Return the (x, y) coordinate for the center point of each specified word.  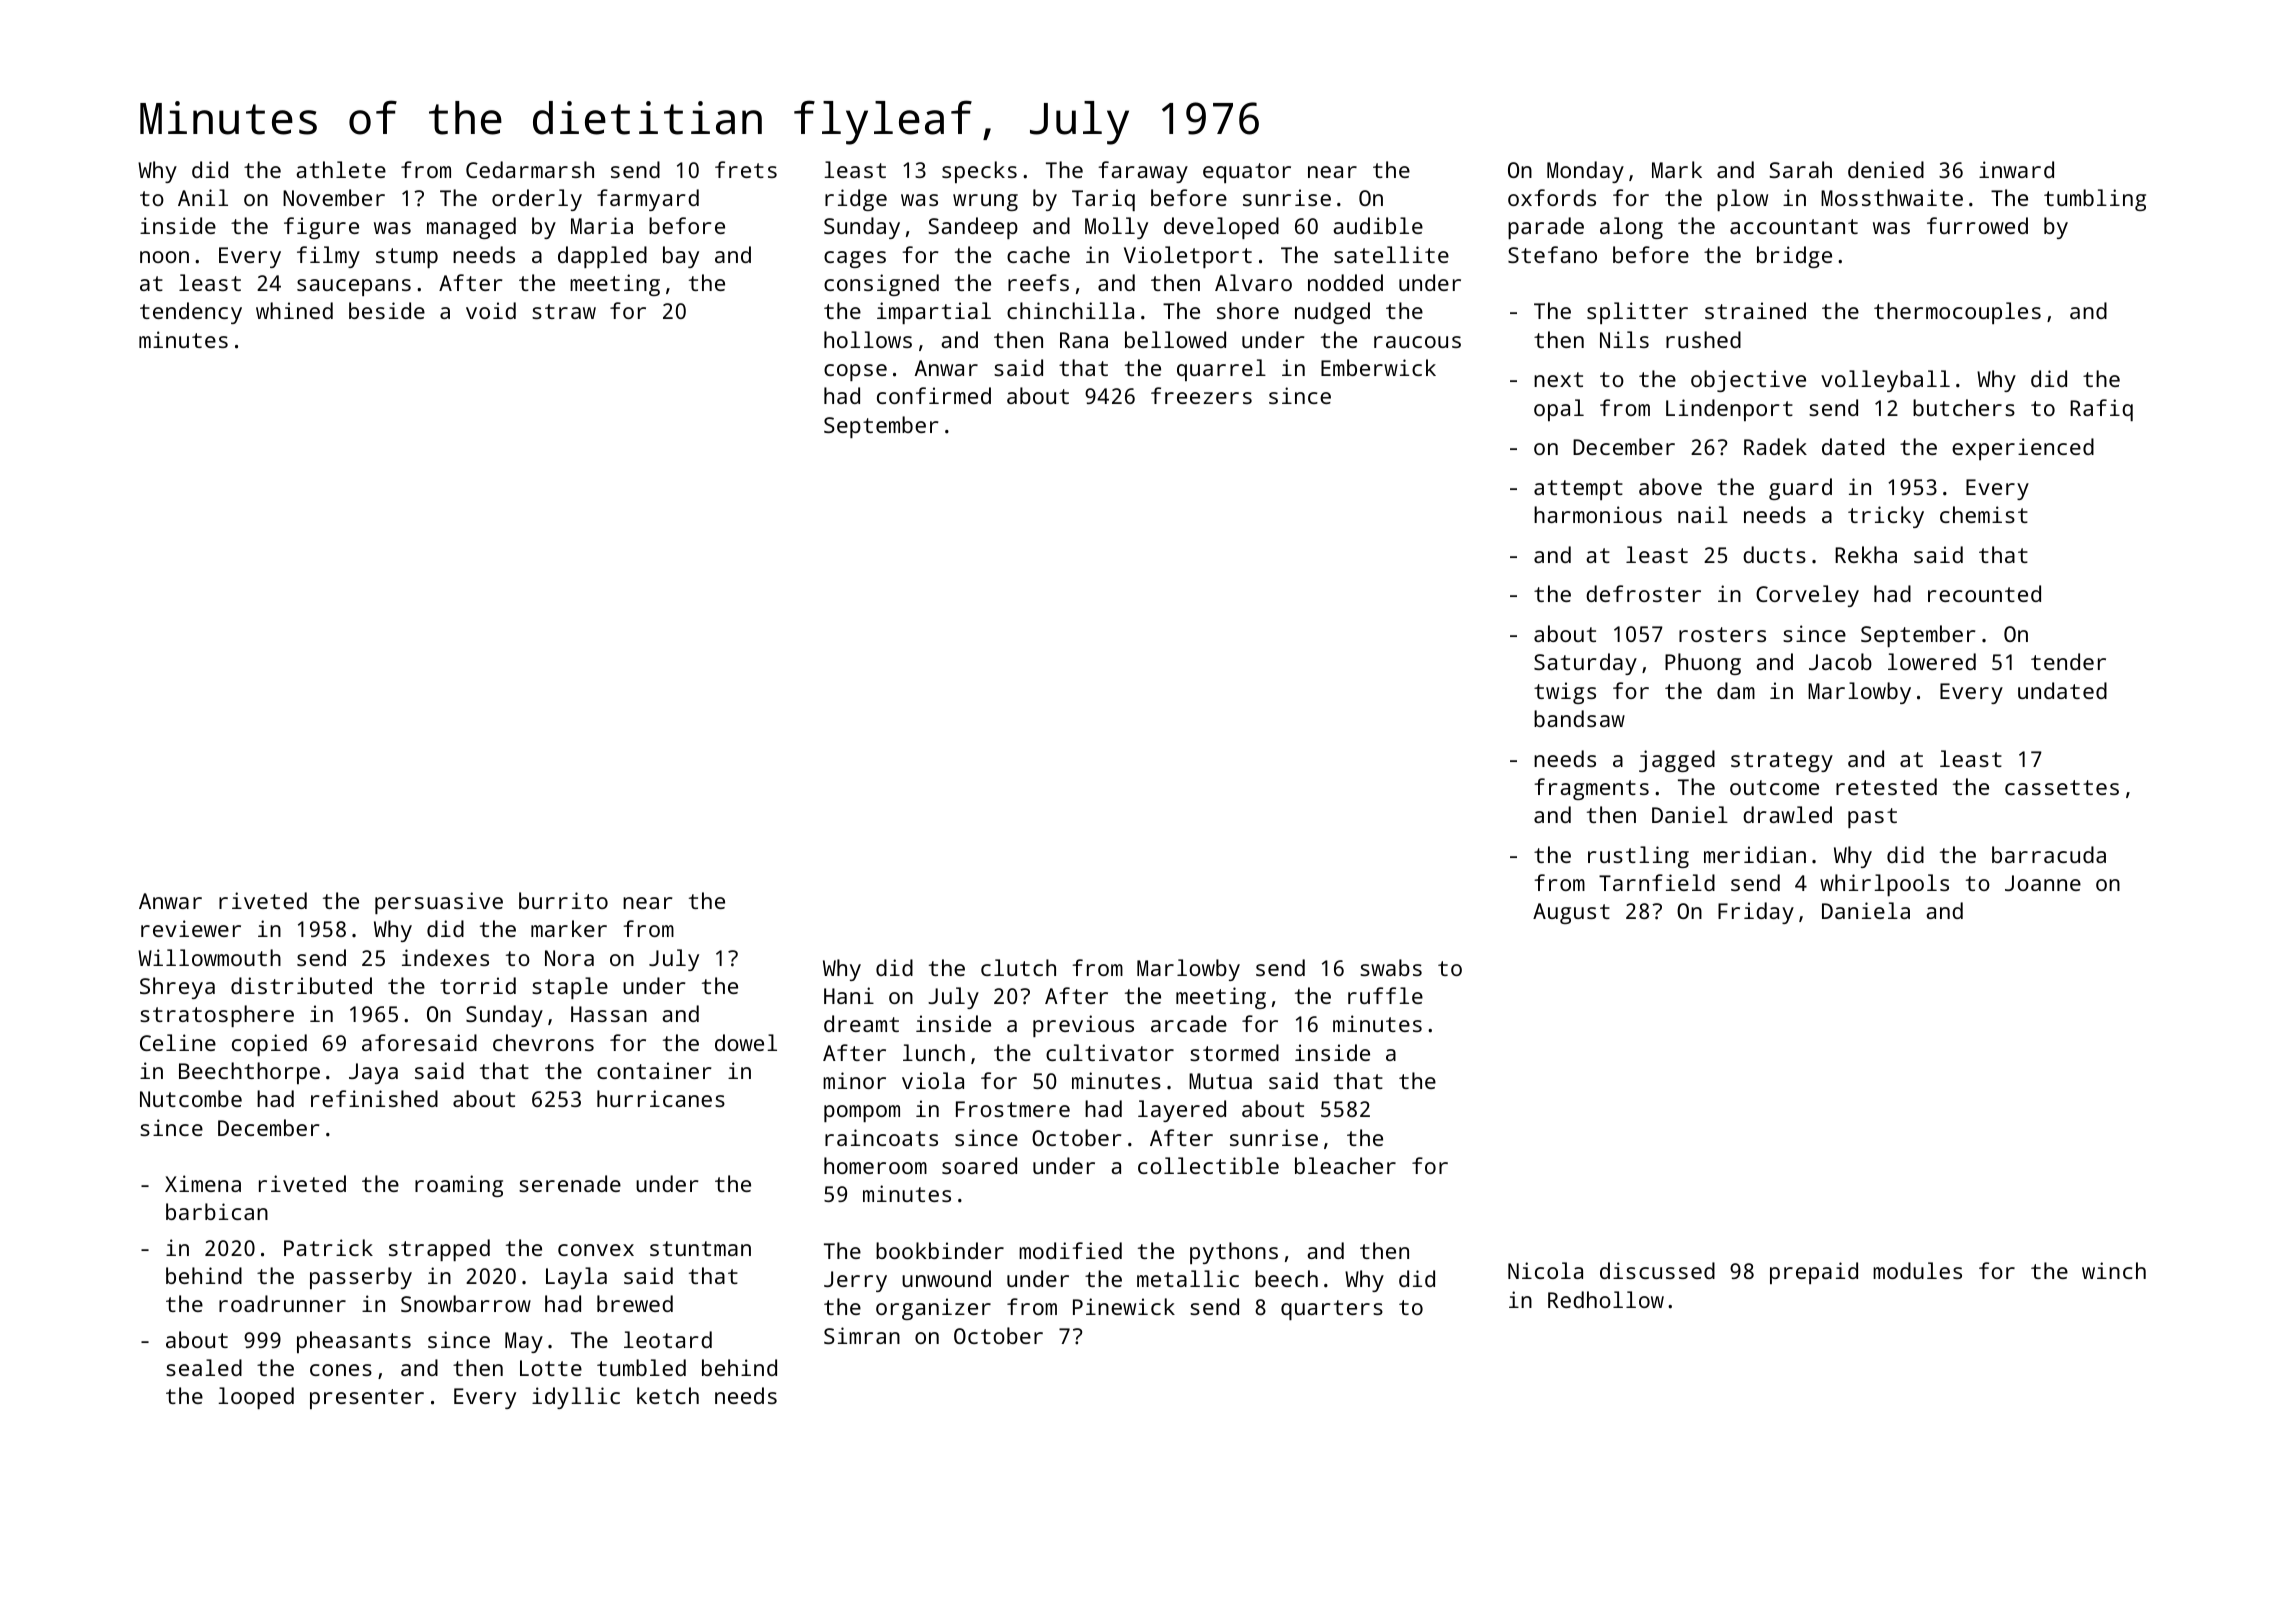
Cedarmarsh (530, 169)
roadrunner (282, 1303)
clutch (1018, 967)
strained (1755, 310)
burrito (563, 900)
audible (1378, 225)
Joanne (2043, 883)
